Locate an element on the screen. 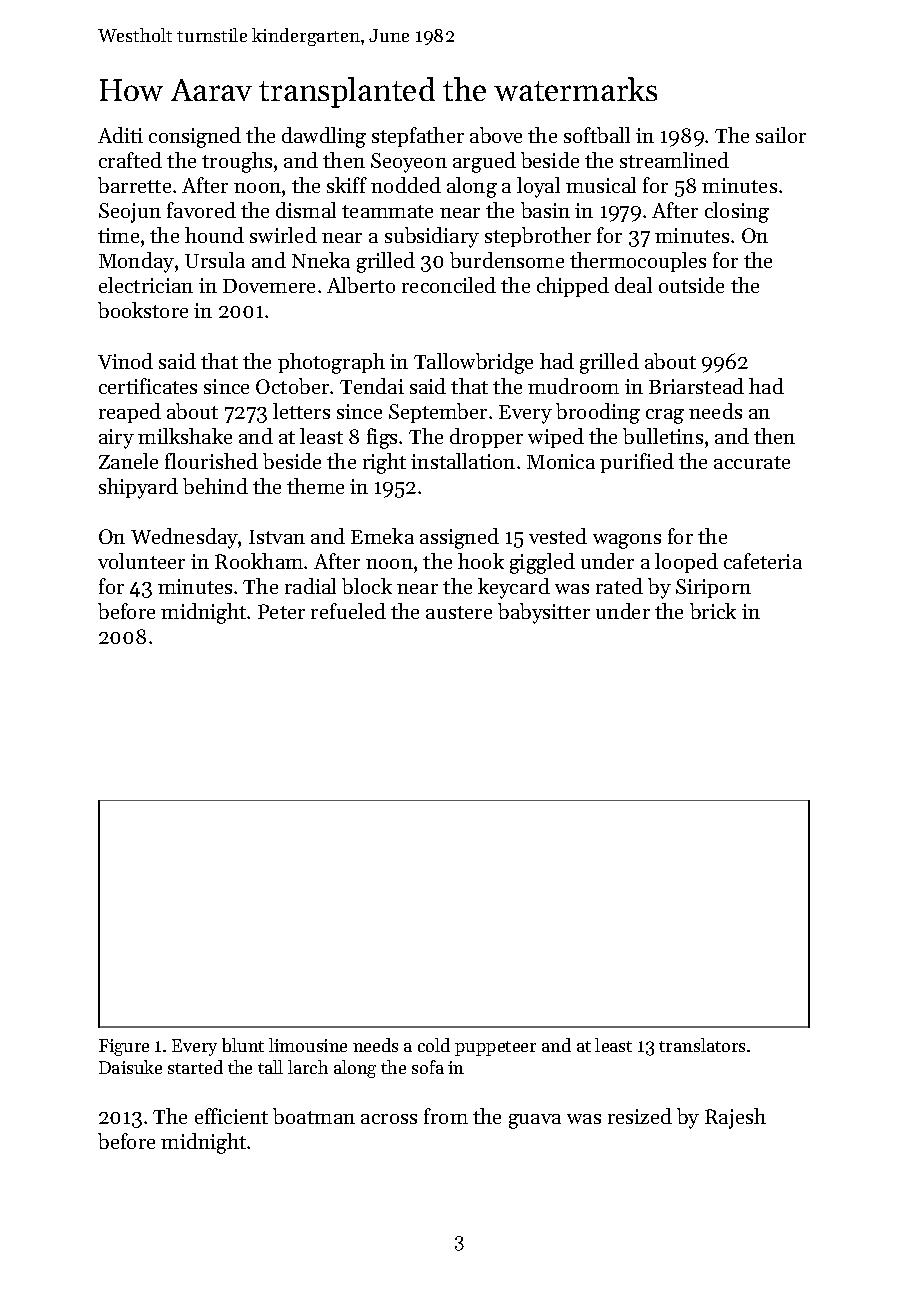 The height and width of the screenshot is (1316, 908). Figure is located at coordinates (124, 1047).
